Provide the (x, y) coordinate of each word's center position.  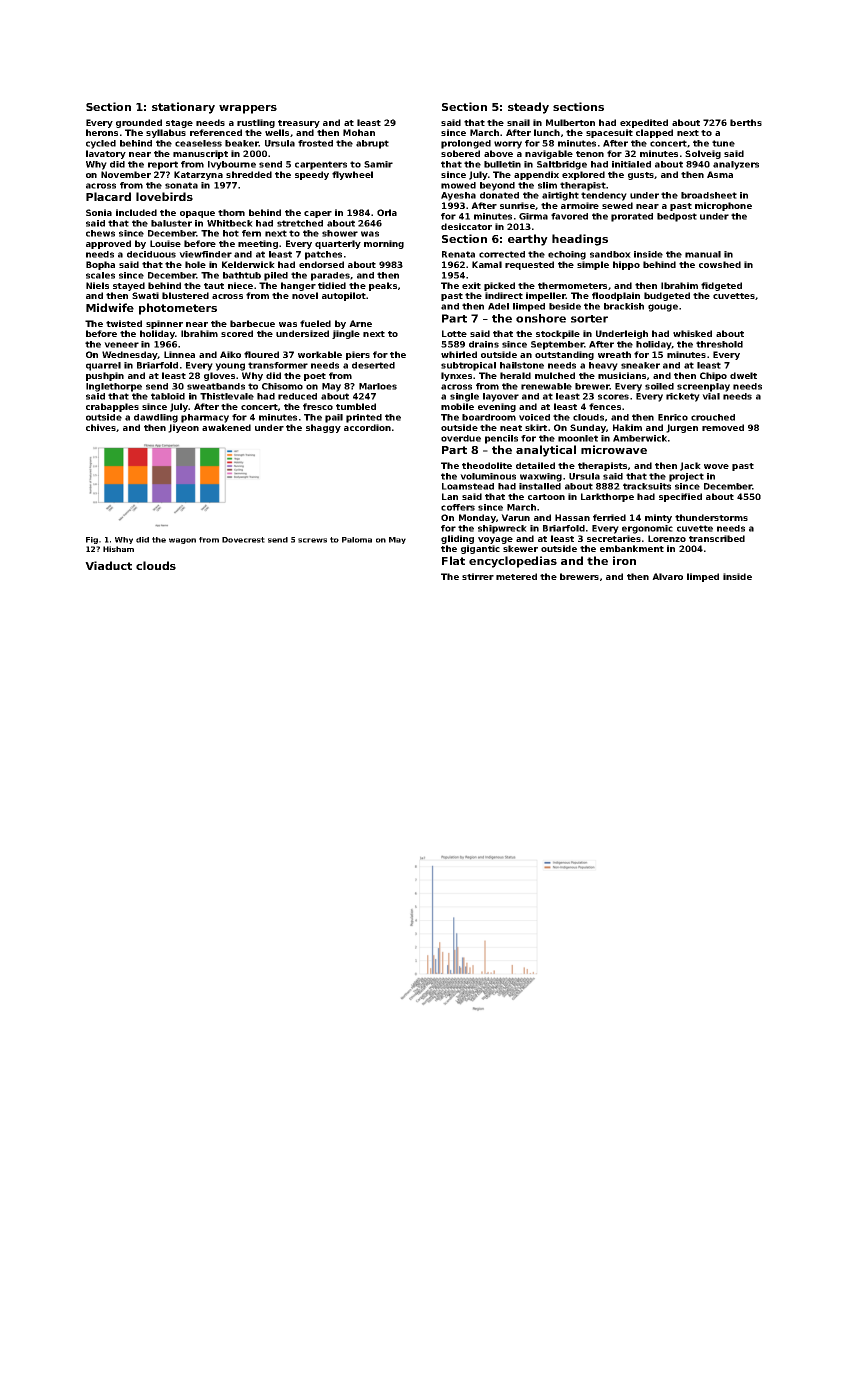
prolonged (466, 144)
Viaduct (108, 565)
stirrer (478, 576)
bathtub (242, 275)
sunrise (517, 205)
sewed (617, 205)
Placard (108, 196)
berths (746, 122)
